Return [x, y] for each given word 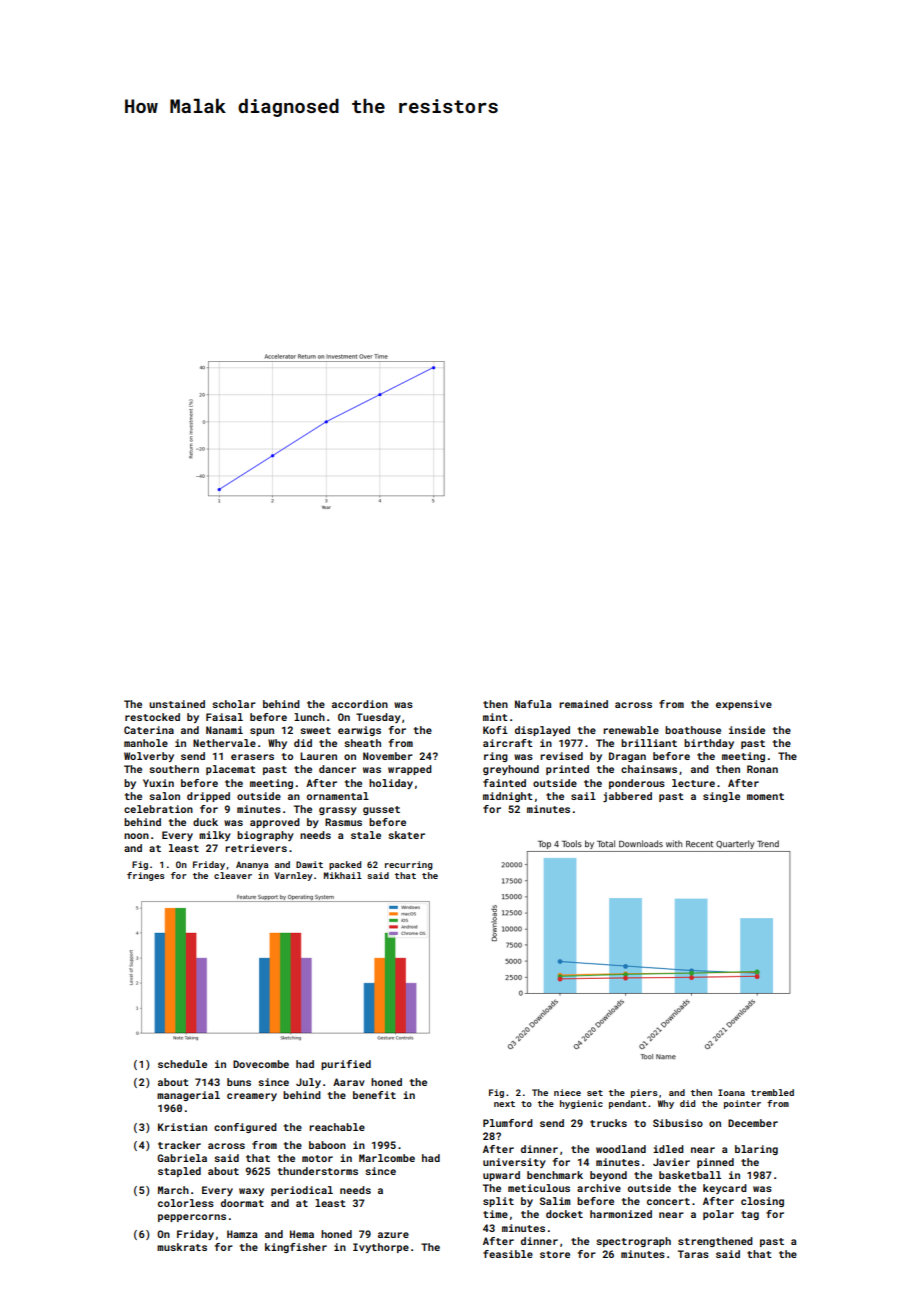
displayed [542, 731]
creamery [252, 1097]
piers [644, 1093]
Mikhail [343, 875]
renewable [631, 730]
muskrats [182, 1247]
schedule [182, 1064]
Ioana [731, 1092]
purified [346, 1065]
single [721, 797]
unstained [177, 704]
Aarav [349, 1082]
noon [136, 836]
